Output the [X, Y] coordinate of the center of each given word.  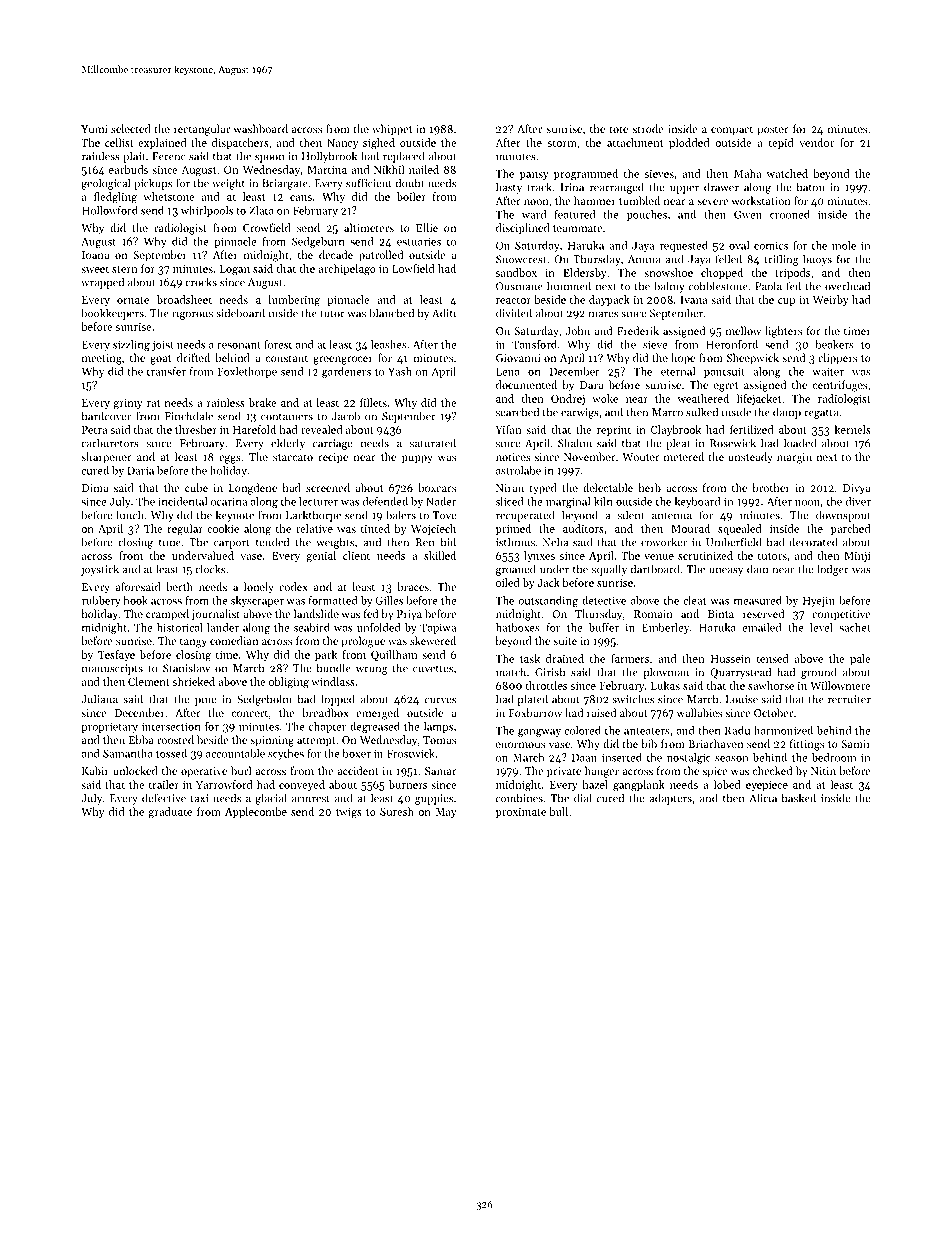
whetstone [169, 196]
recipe [333, 458]
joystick [100, 570]
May [446, 813]
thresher [196, 429]
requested [684, 246]
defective [164, 798]
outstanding [548, 601]
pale [860, 659]
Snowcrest [521, 259]
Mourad [690, 528]
